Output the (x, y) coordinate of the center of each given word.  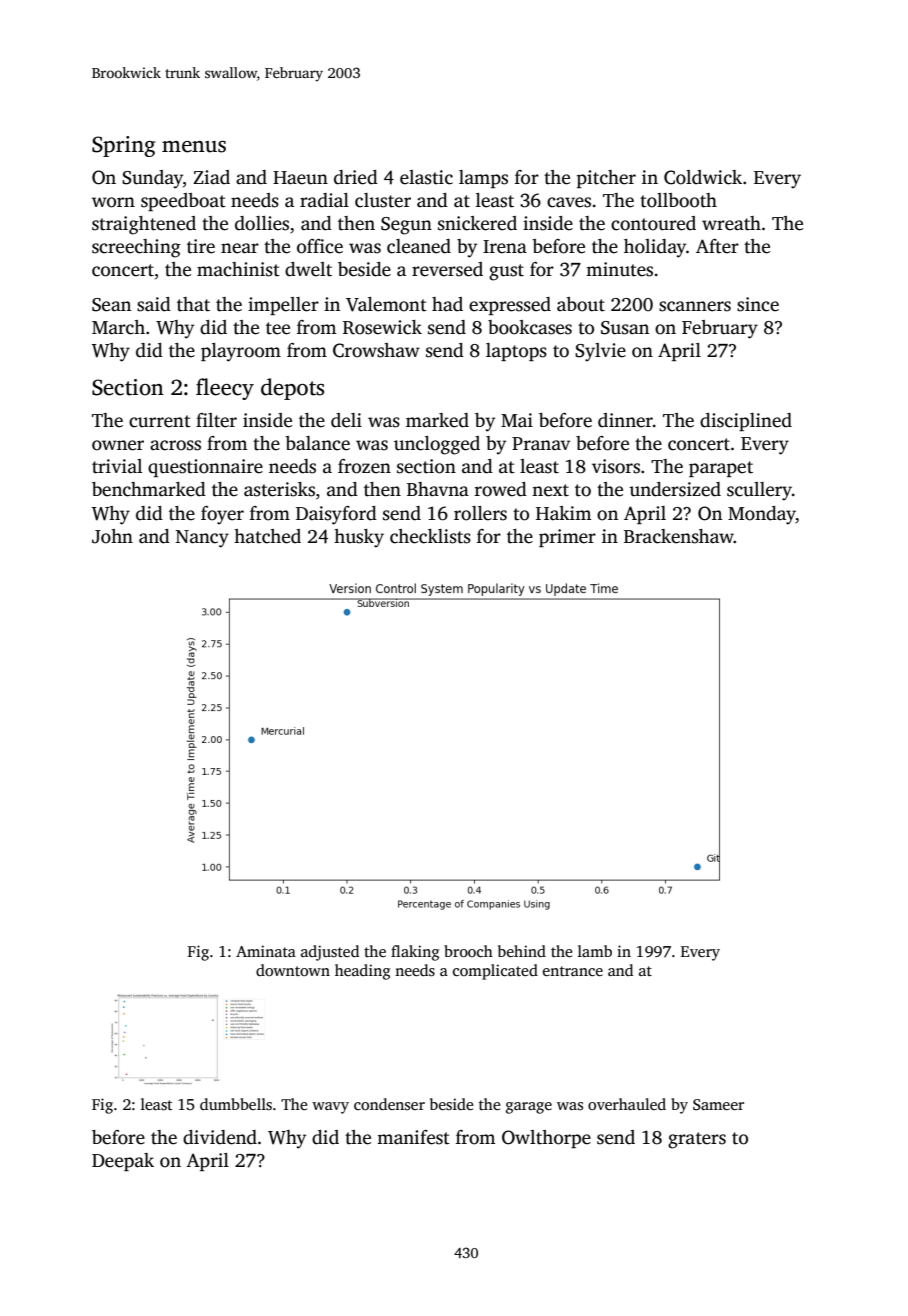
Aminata (266, 951)
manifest (413, 1137)
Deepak (123, 1162)
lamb (595, 951)
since (758, 304)
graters (697, 1140)
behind (522, 951)
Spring (123, 146)
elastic (426, 177)
